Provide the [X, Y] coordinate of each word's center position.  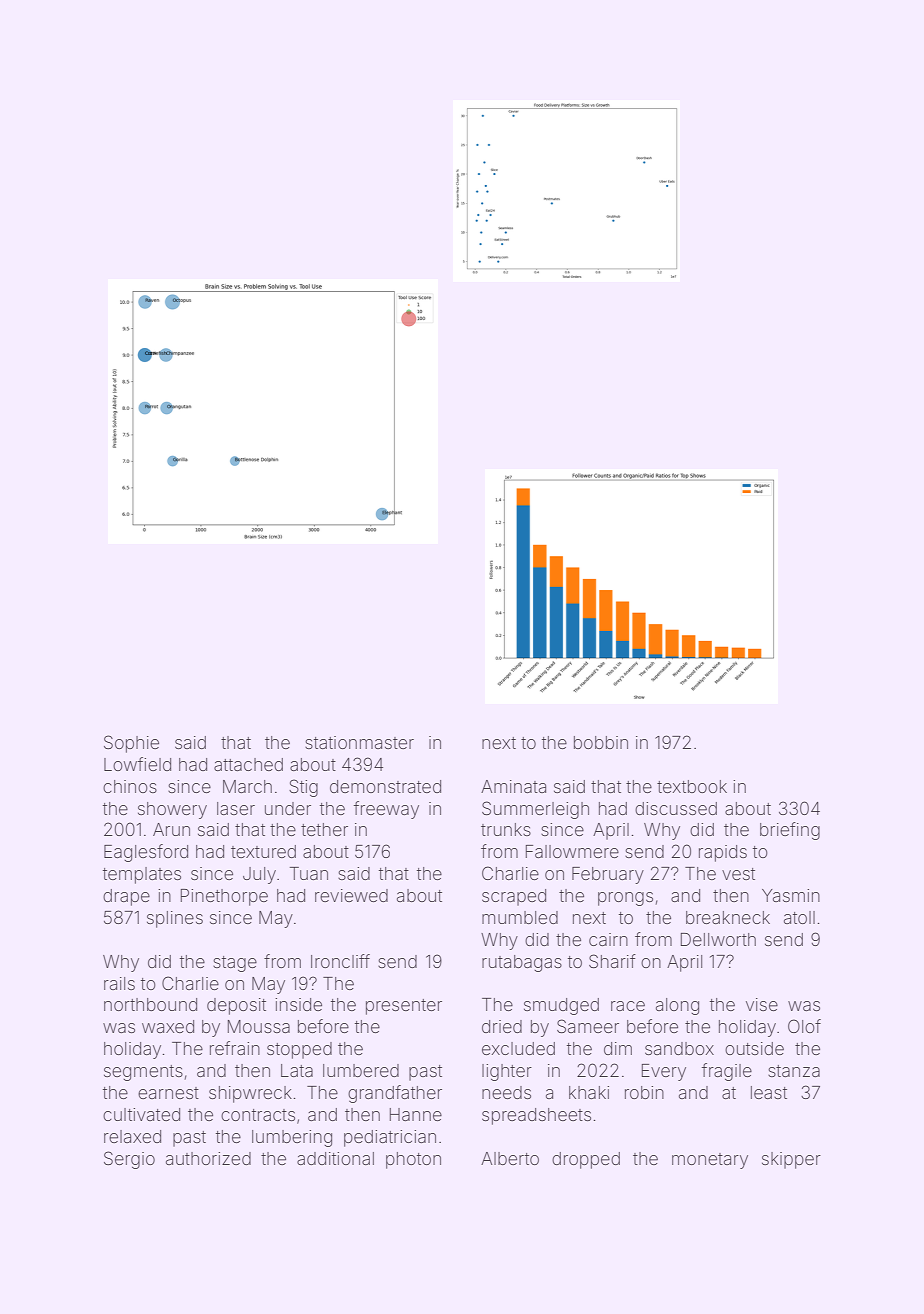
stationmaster [359, 742]
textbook [692, 786]
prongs [625, 899]
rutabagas [522, 963]
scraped [514, 897]
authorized [208, 1158]
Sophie [131, 744]
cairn [608, 939]
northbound [150, 1004]
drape [126, 897]
